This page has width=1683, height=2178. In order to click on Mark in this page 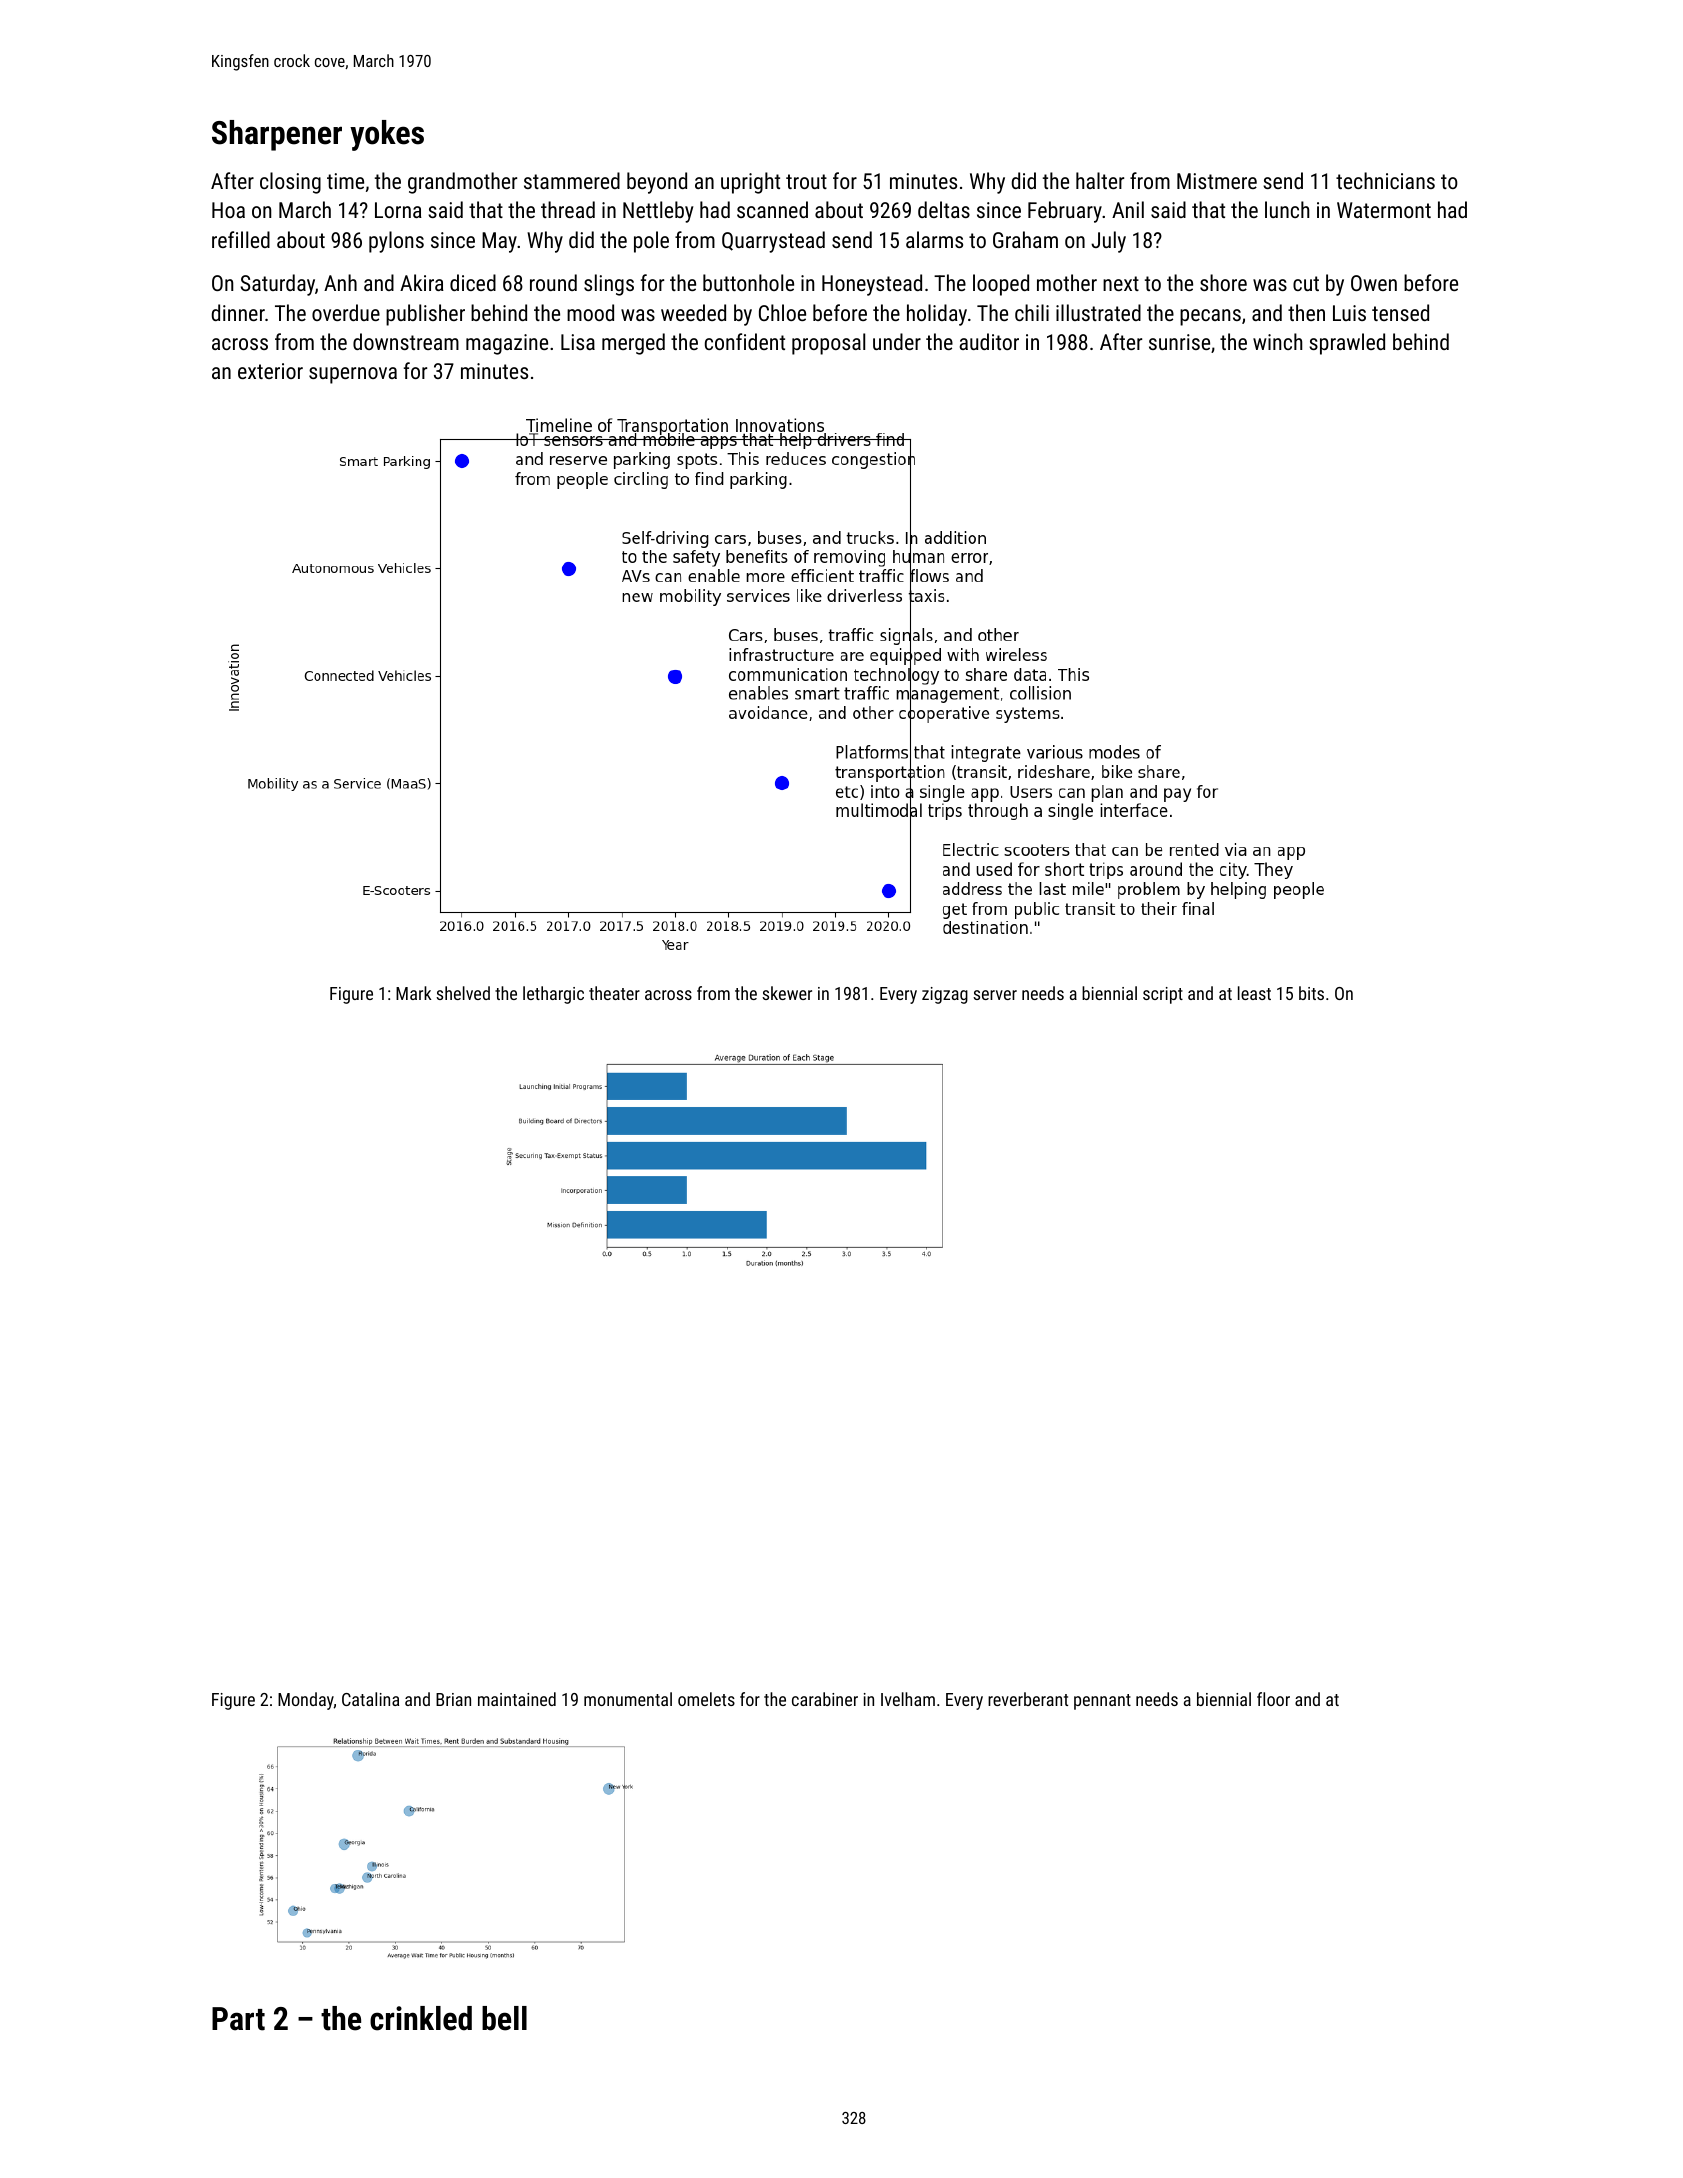, I will do `click(414, 993)`.
